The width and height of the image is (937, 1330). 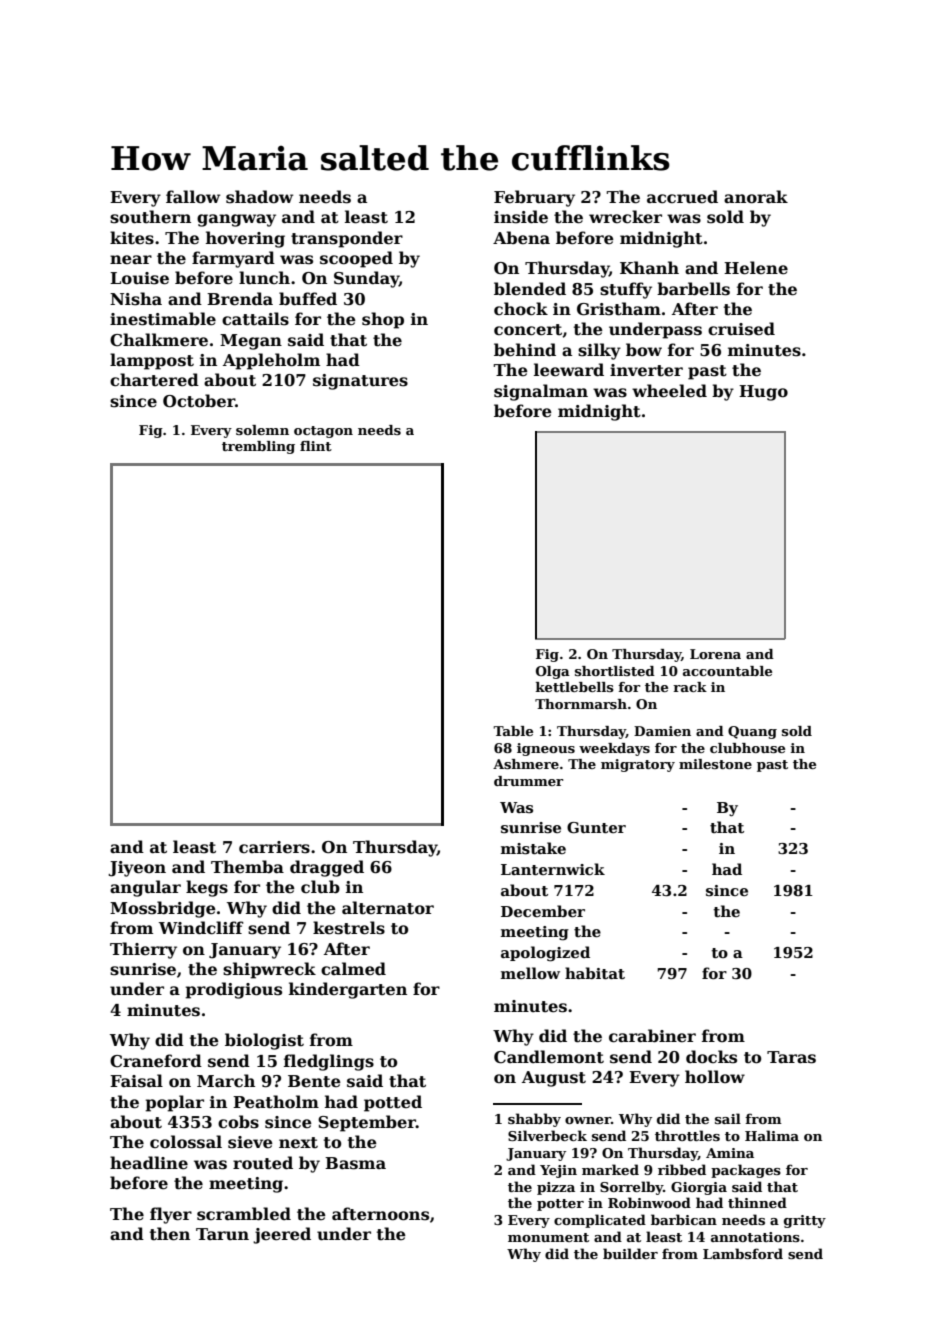 What do you see at coordinates (715, 654) in the image?
I see `Lorena` at bounding box center [715, 654].
